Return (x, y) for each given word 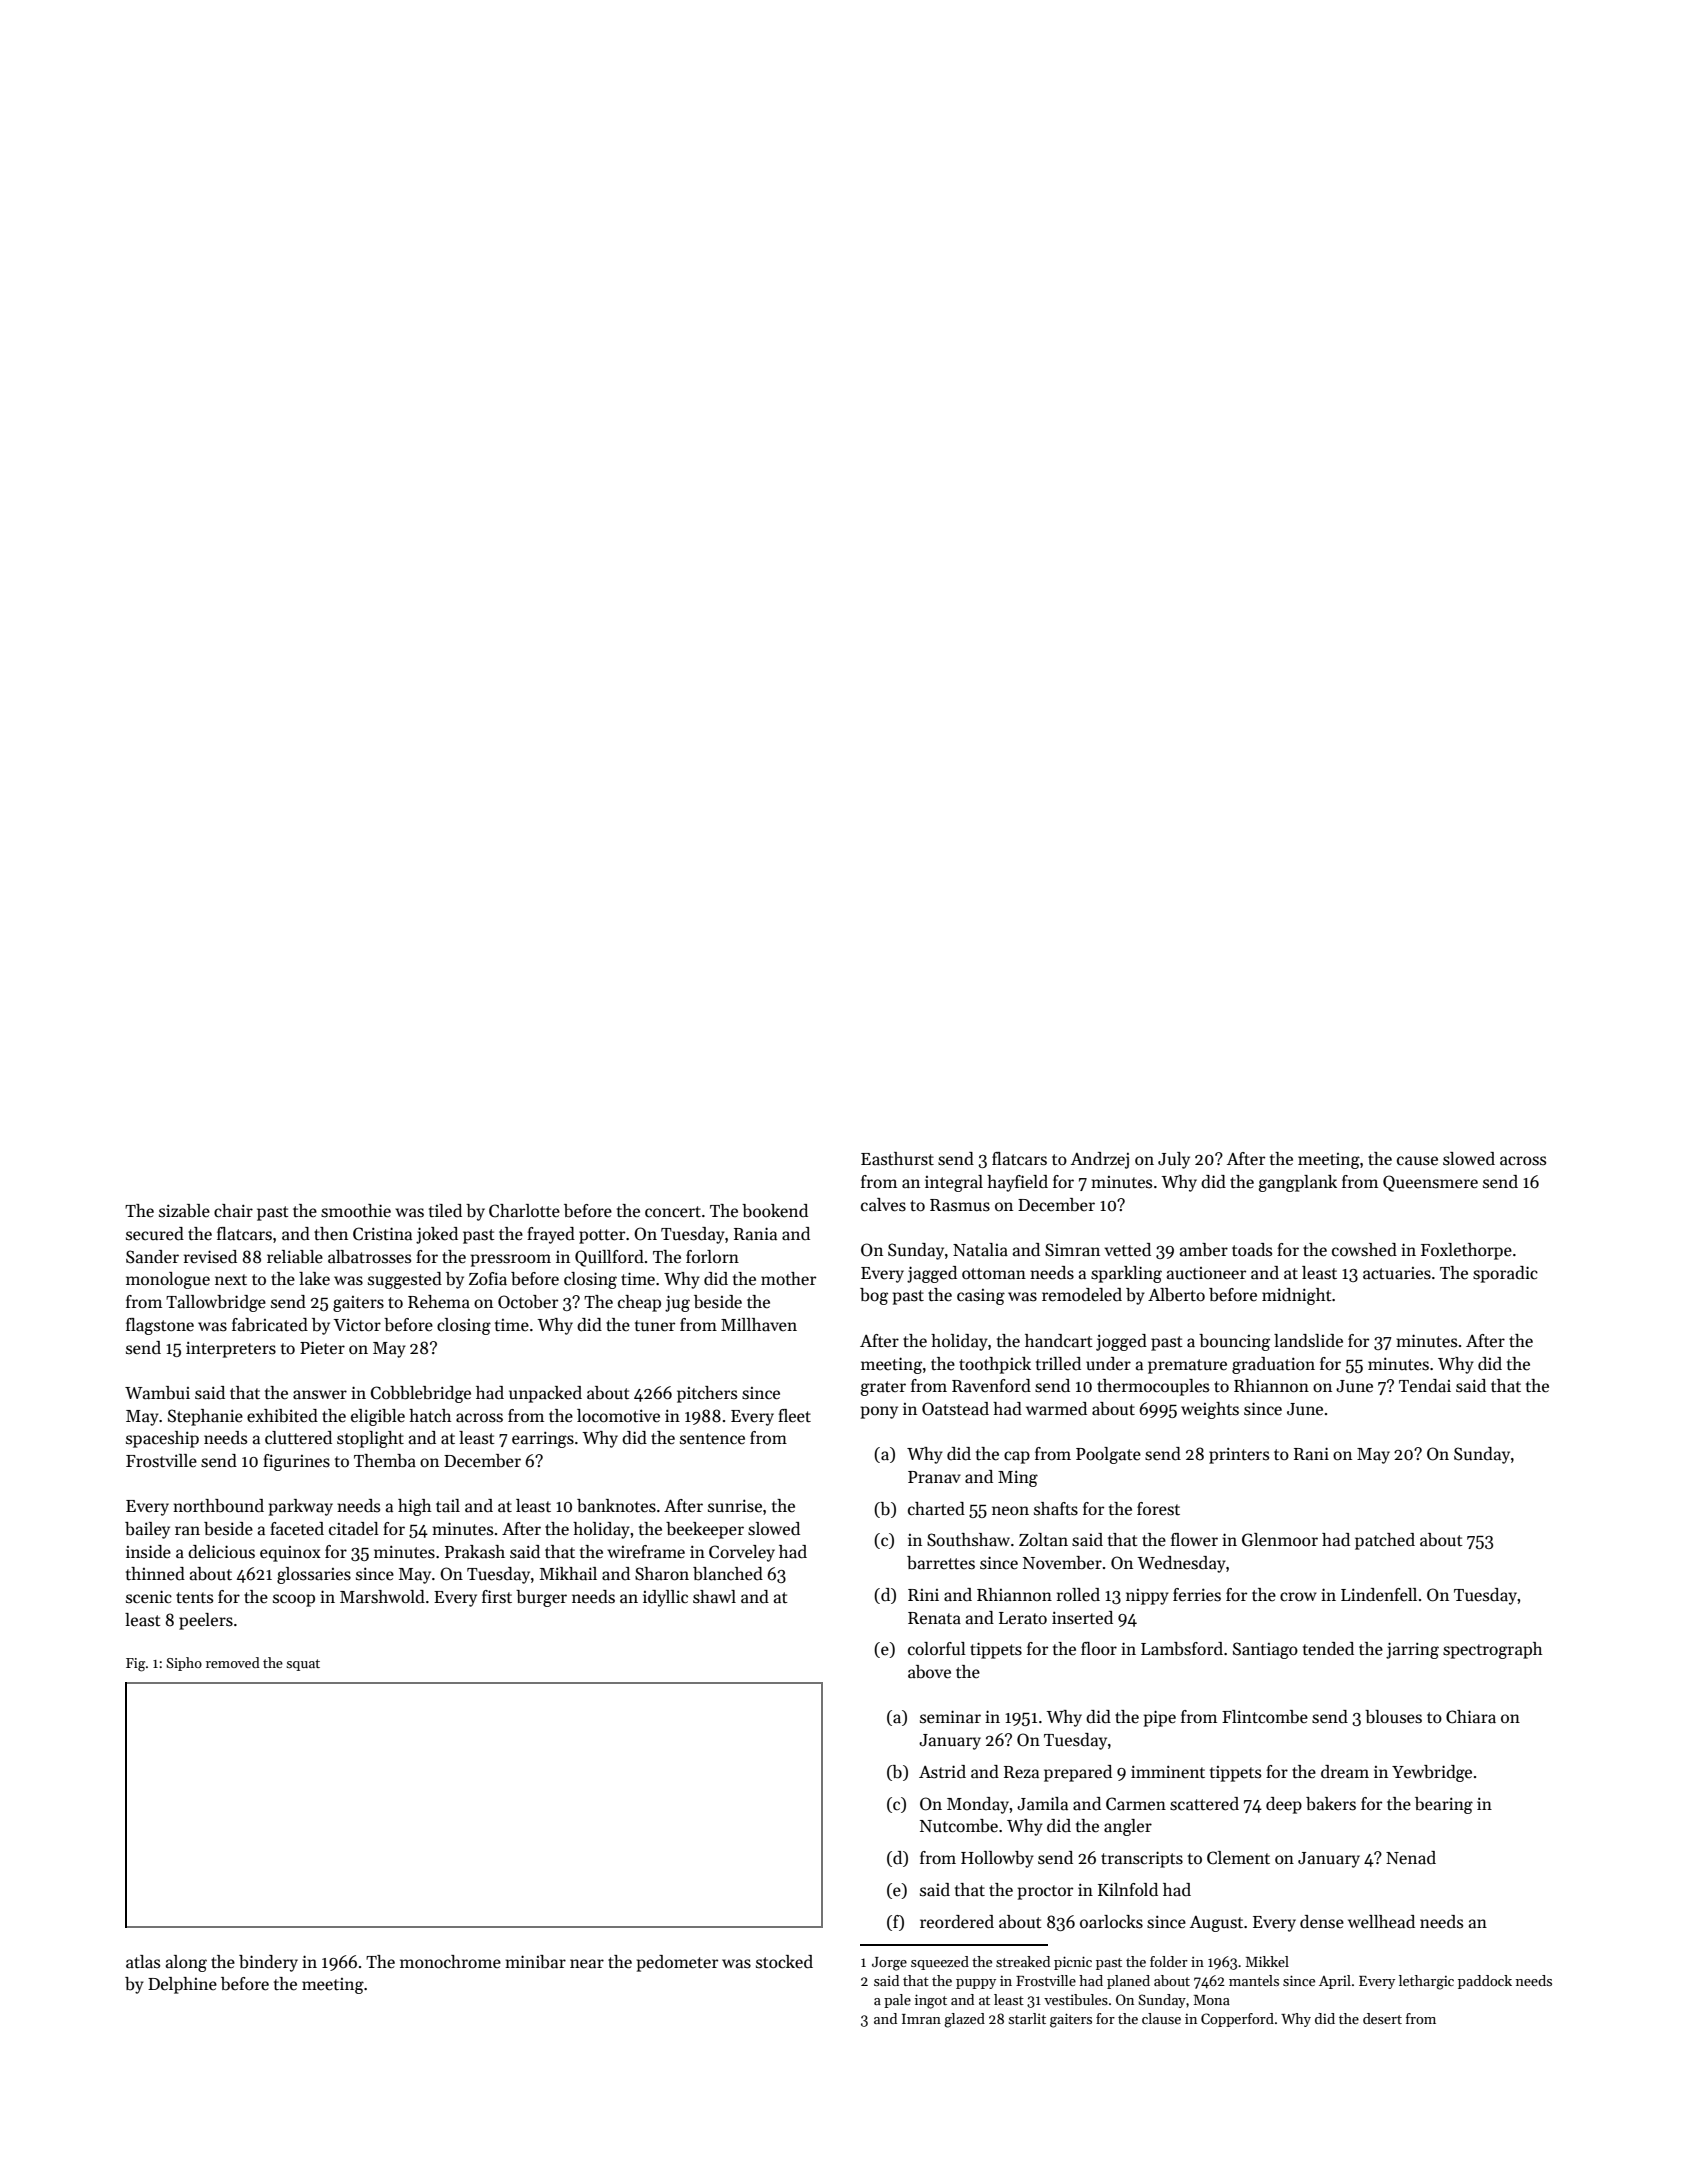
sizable (184, 1210)
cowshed (1364, 1250)
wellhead (1381, 1922)
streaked (1023, 1961)
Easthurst (897, 1159)
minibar (535, 1962)
